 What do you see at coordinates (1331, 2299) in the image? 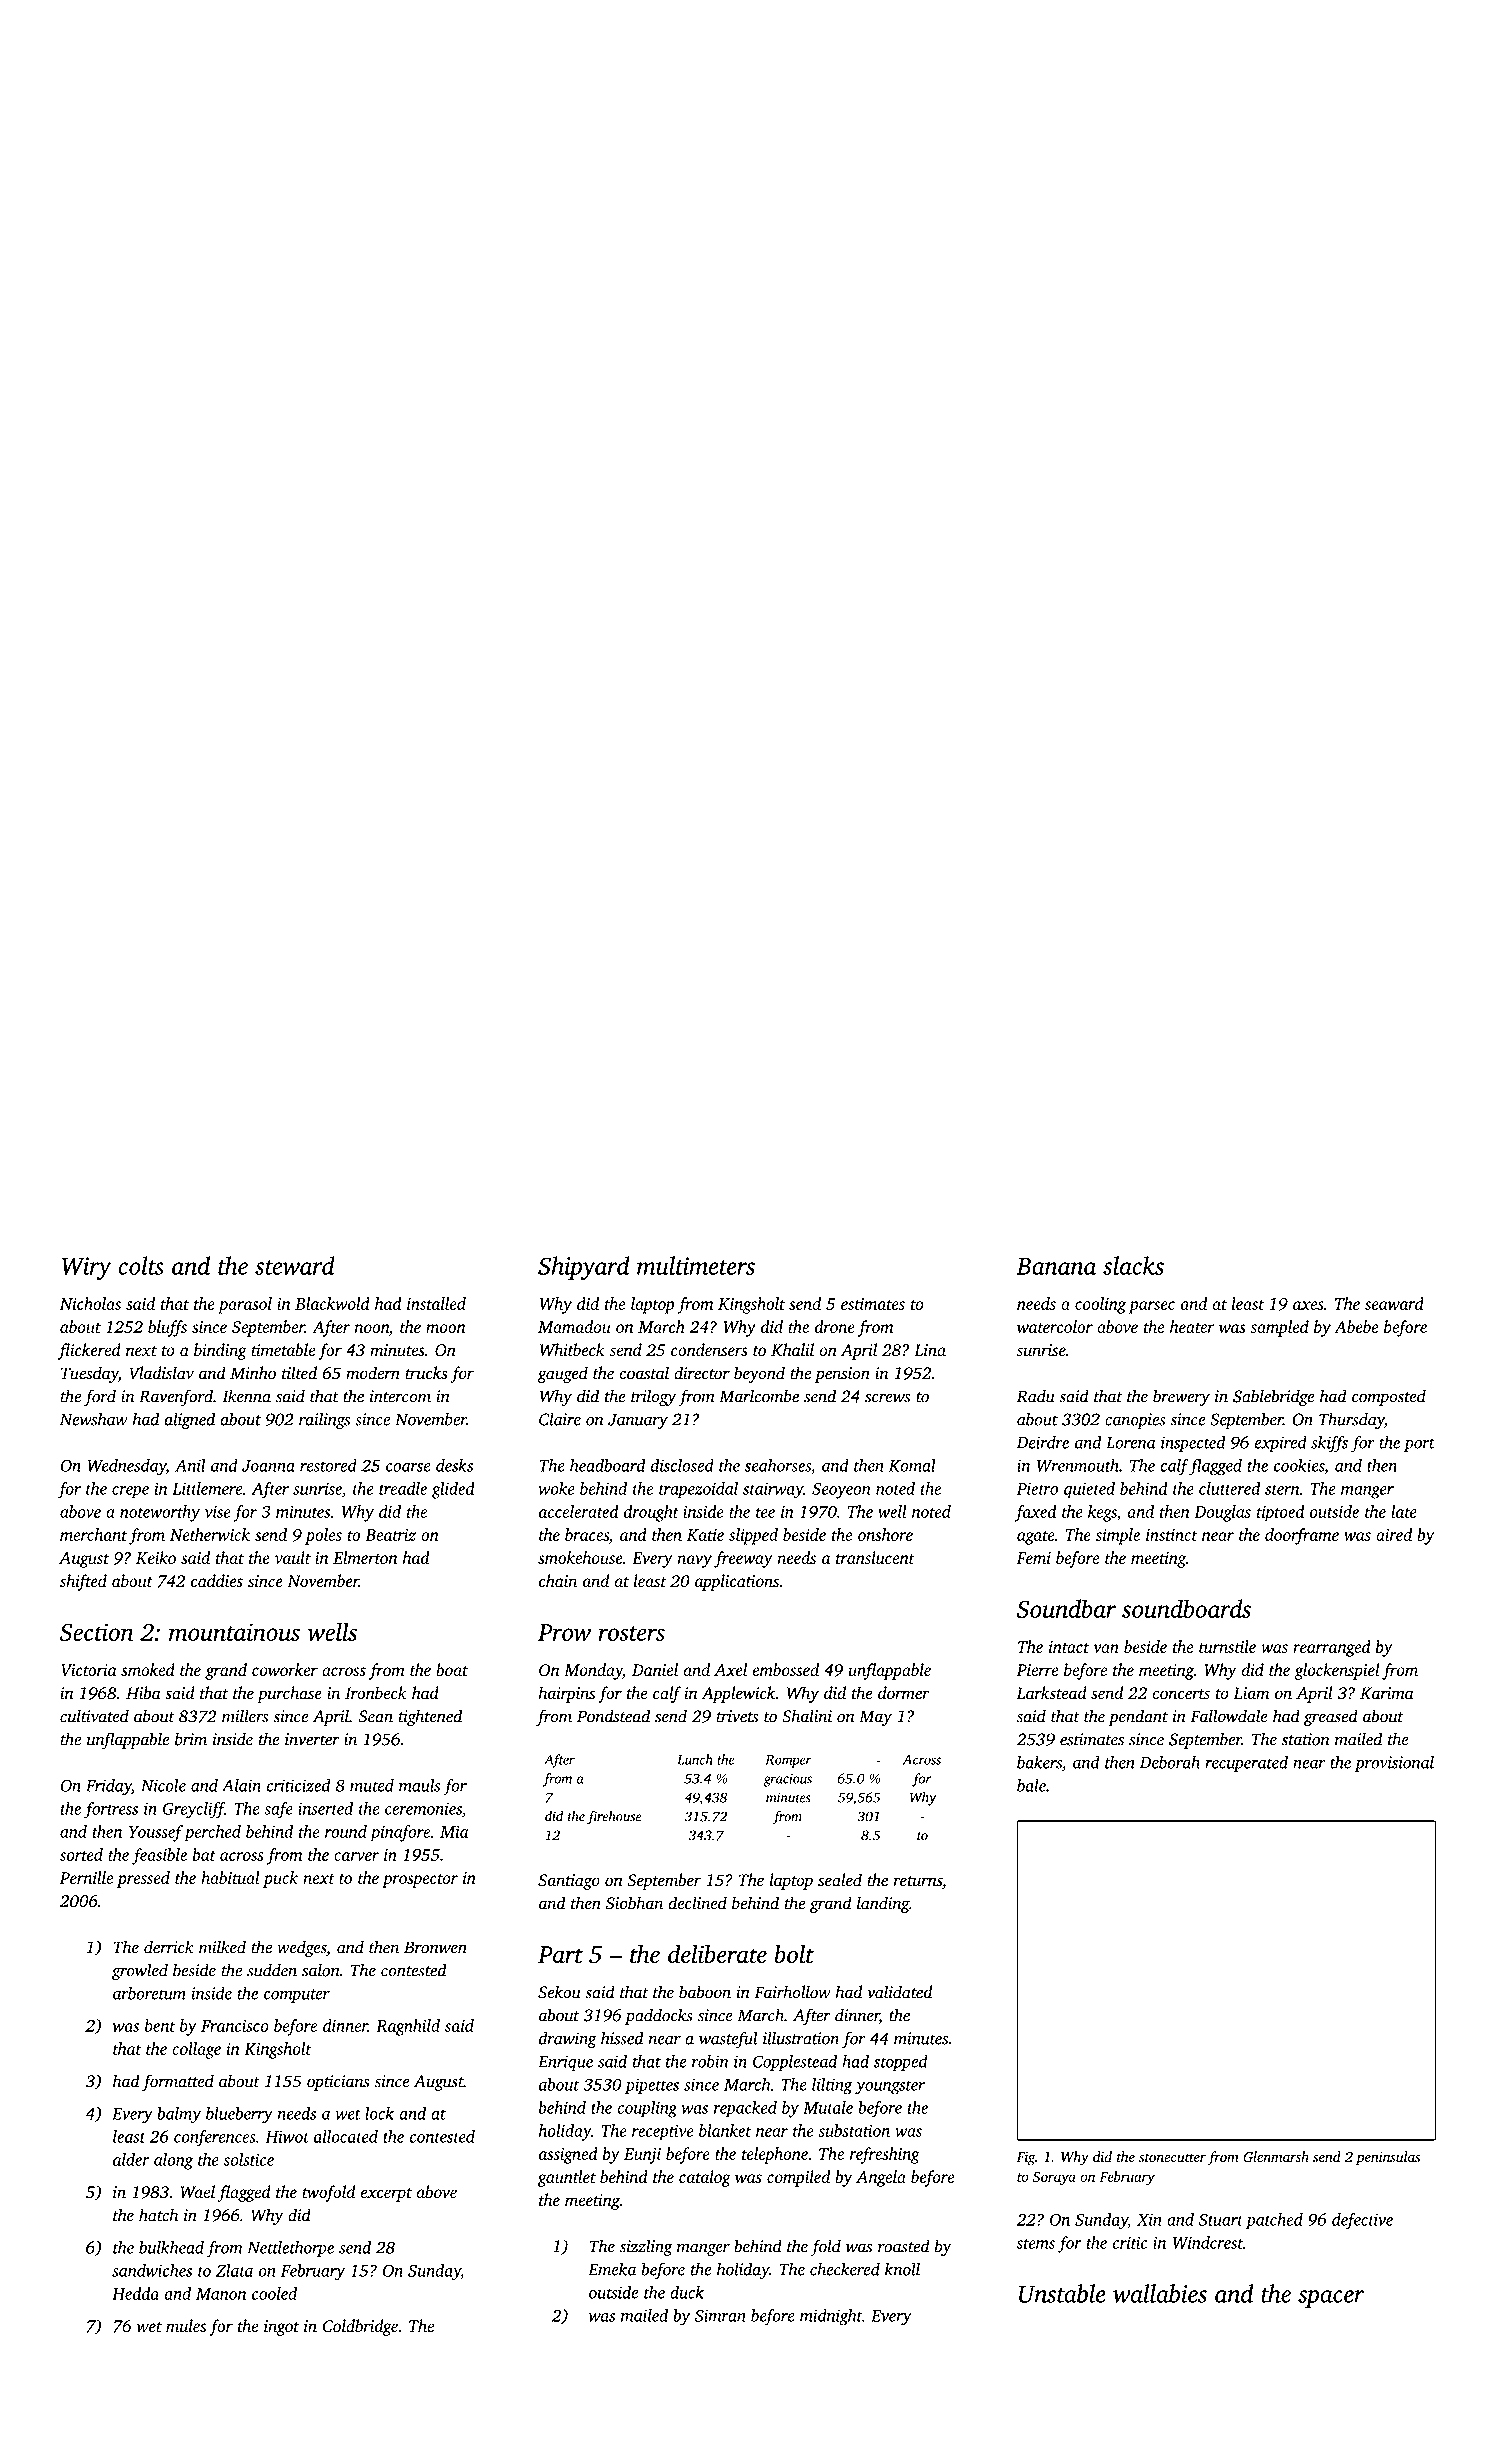
I see `spacer` at bounding box center [1331, 2299].
